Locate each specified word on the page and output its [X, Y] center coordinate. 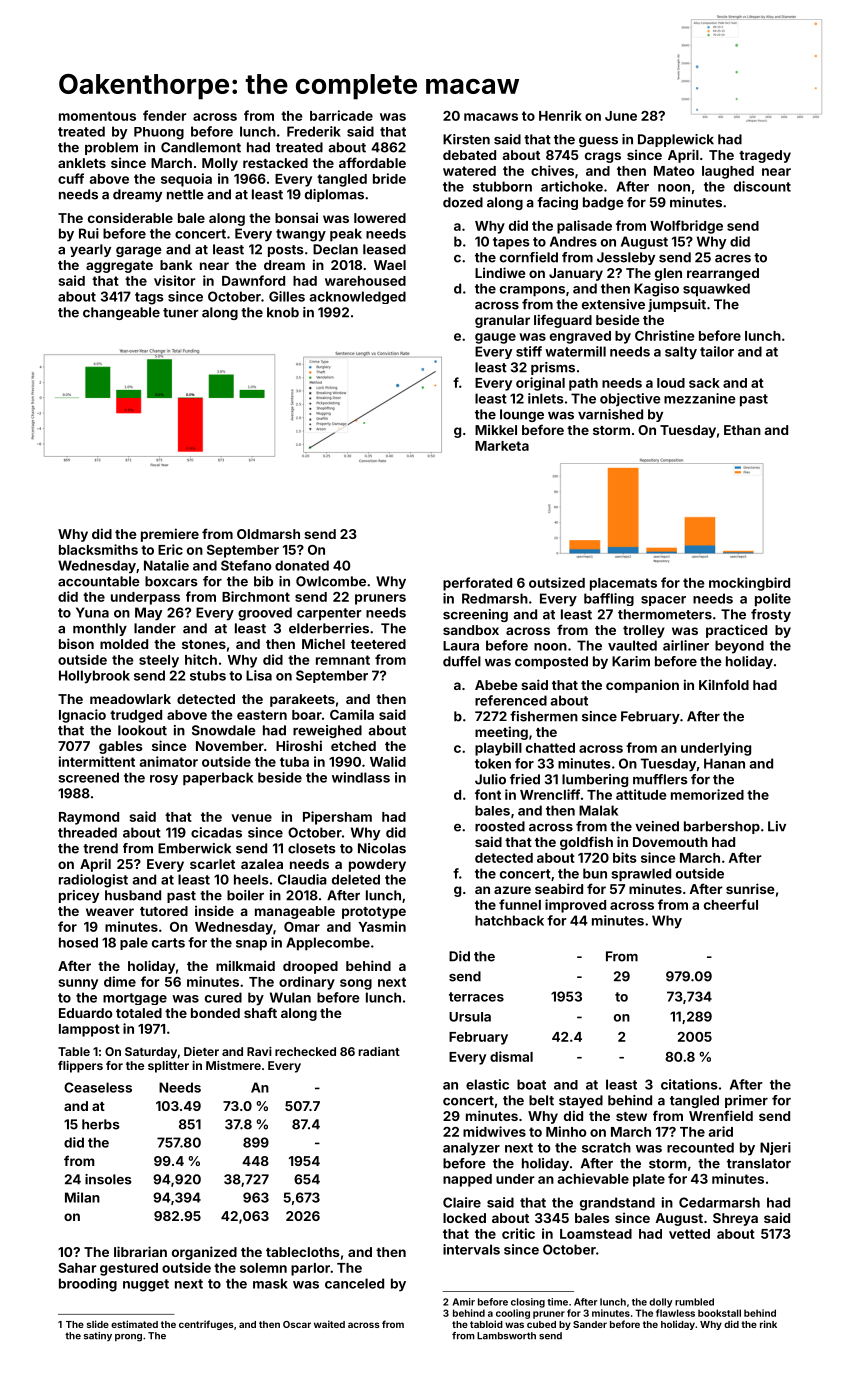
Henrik [560, 115]
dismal [511, 1056]
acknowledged [357, 297]
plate [649, 1180]
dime [120, 981]
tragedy [765, 156]
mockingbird [749, 584]
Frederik [314, 131]
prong [128, 1338]
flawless [675, 1313]
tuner [181, 313]
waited [329, 1324]
